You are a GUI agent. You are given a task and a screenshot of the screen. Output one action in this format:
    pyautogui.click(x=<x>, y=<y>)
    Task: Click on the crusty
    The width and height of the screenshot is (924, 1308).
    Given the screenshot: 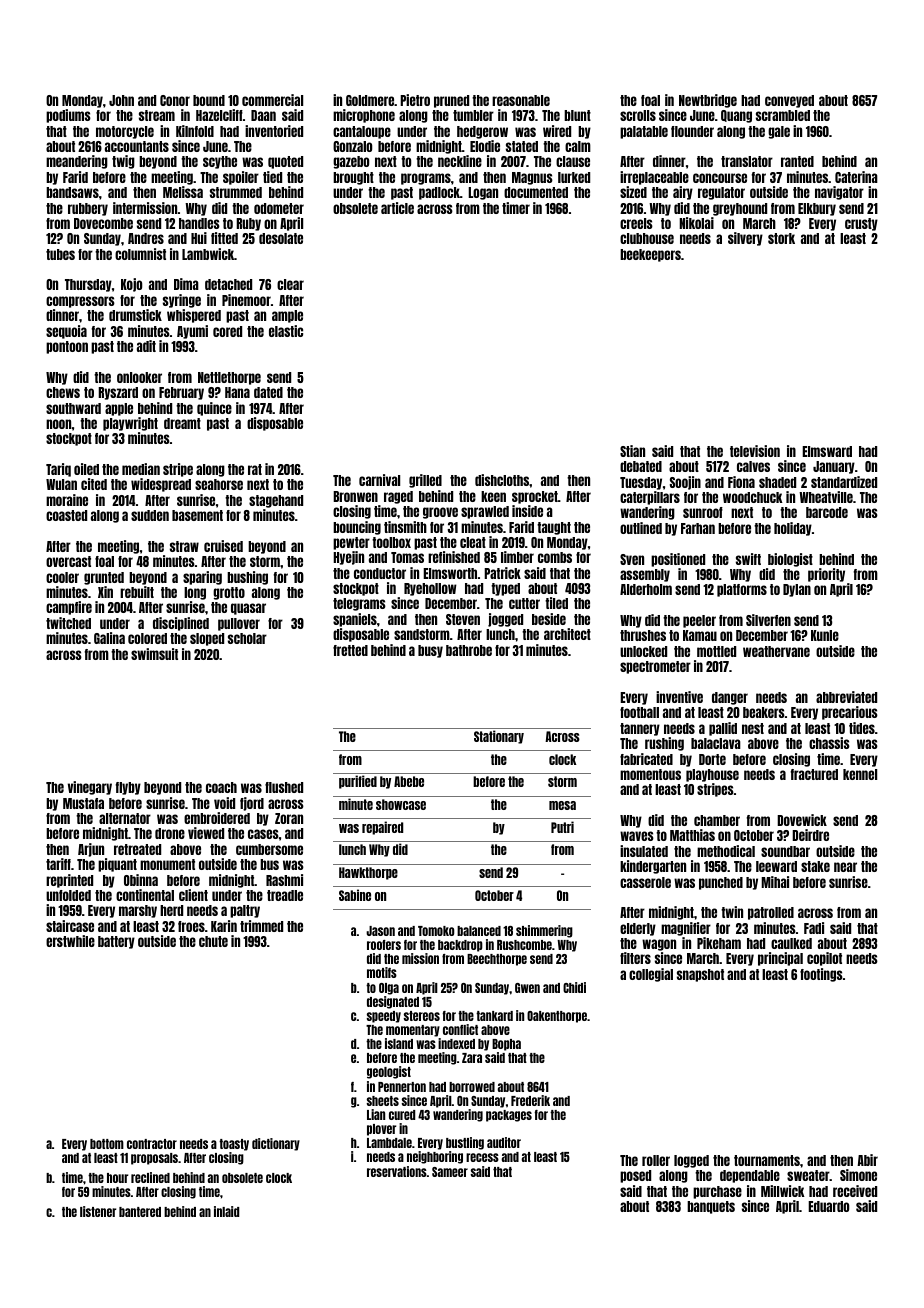 What is the action you would take?
    pyautogui.click(x=861, y=224)
